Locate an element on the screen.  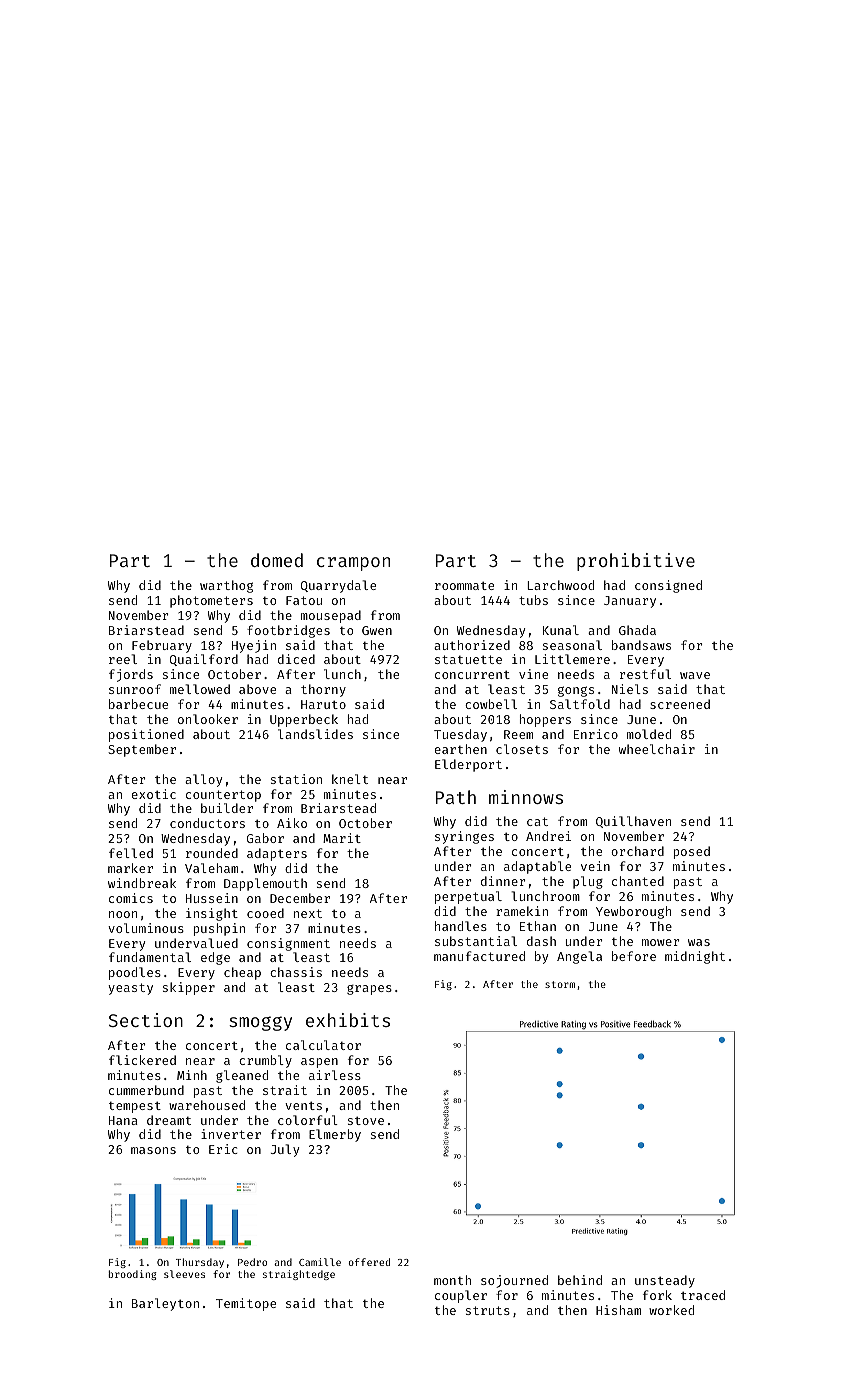
crampon is located at coordinates (353, 564).
